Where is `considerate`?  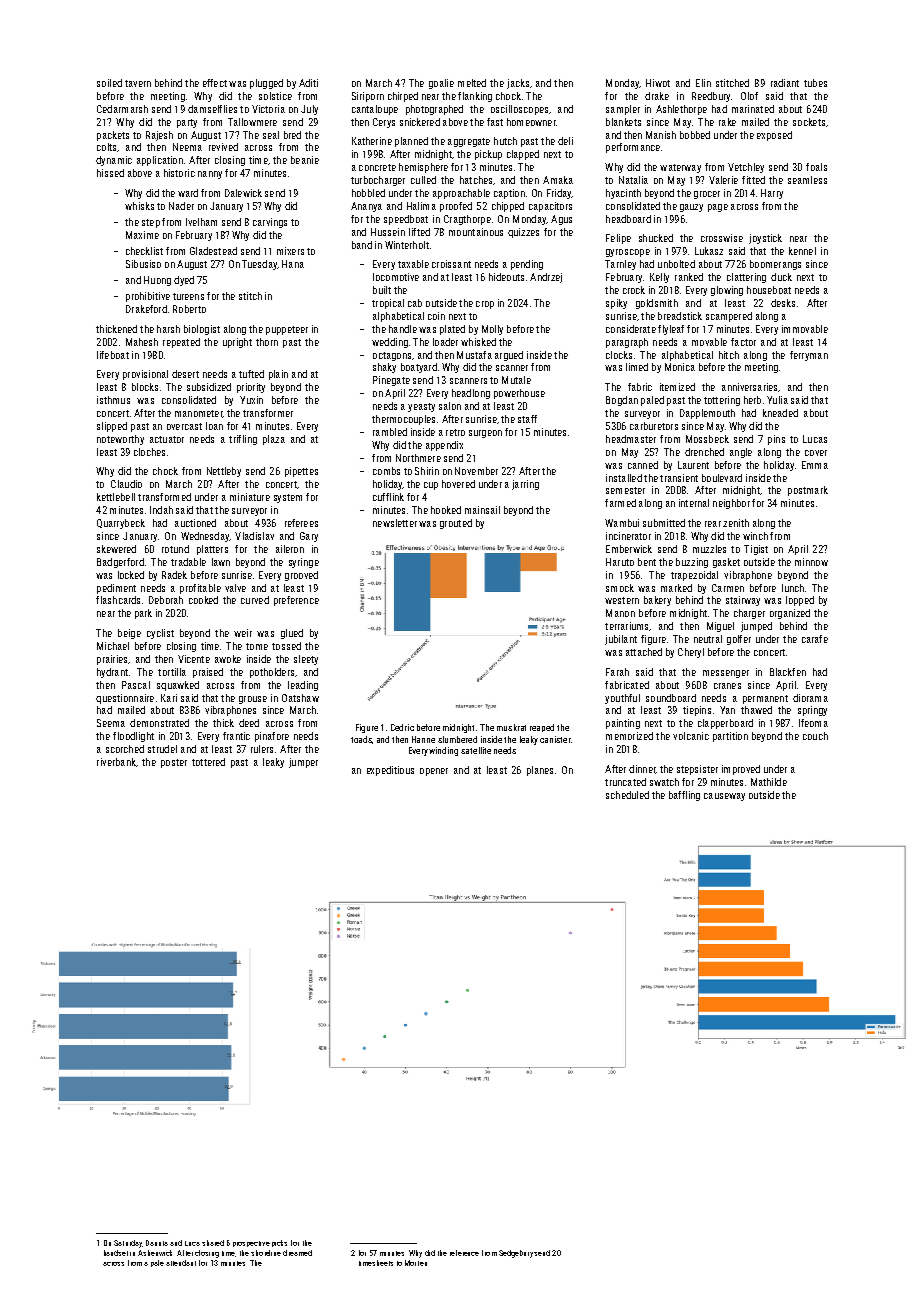
considerate is located at coordinates (631, 329).
